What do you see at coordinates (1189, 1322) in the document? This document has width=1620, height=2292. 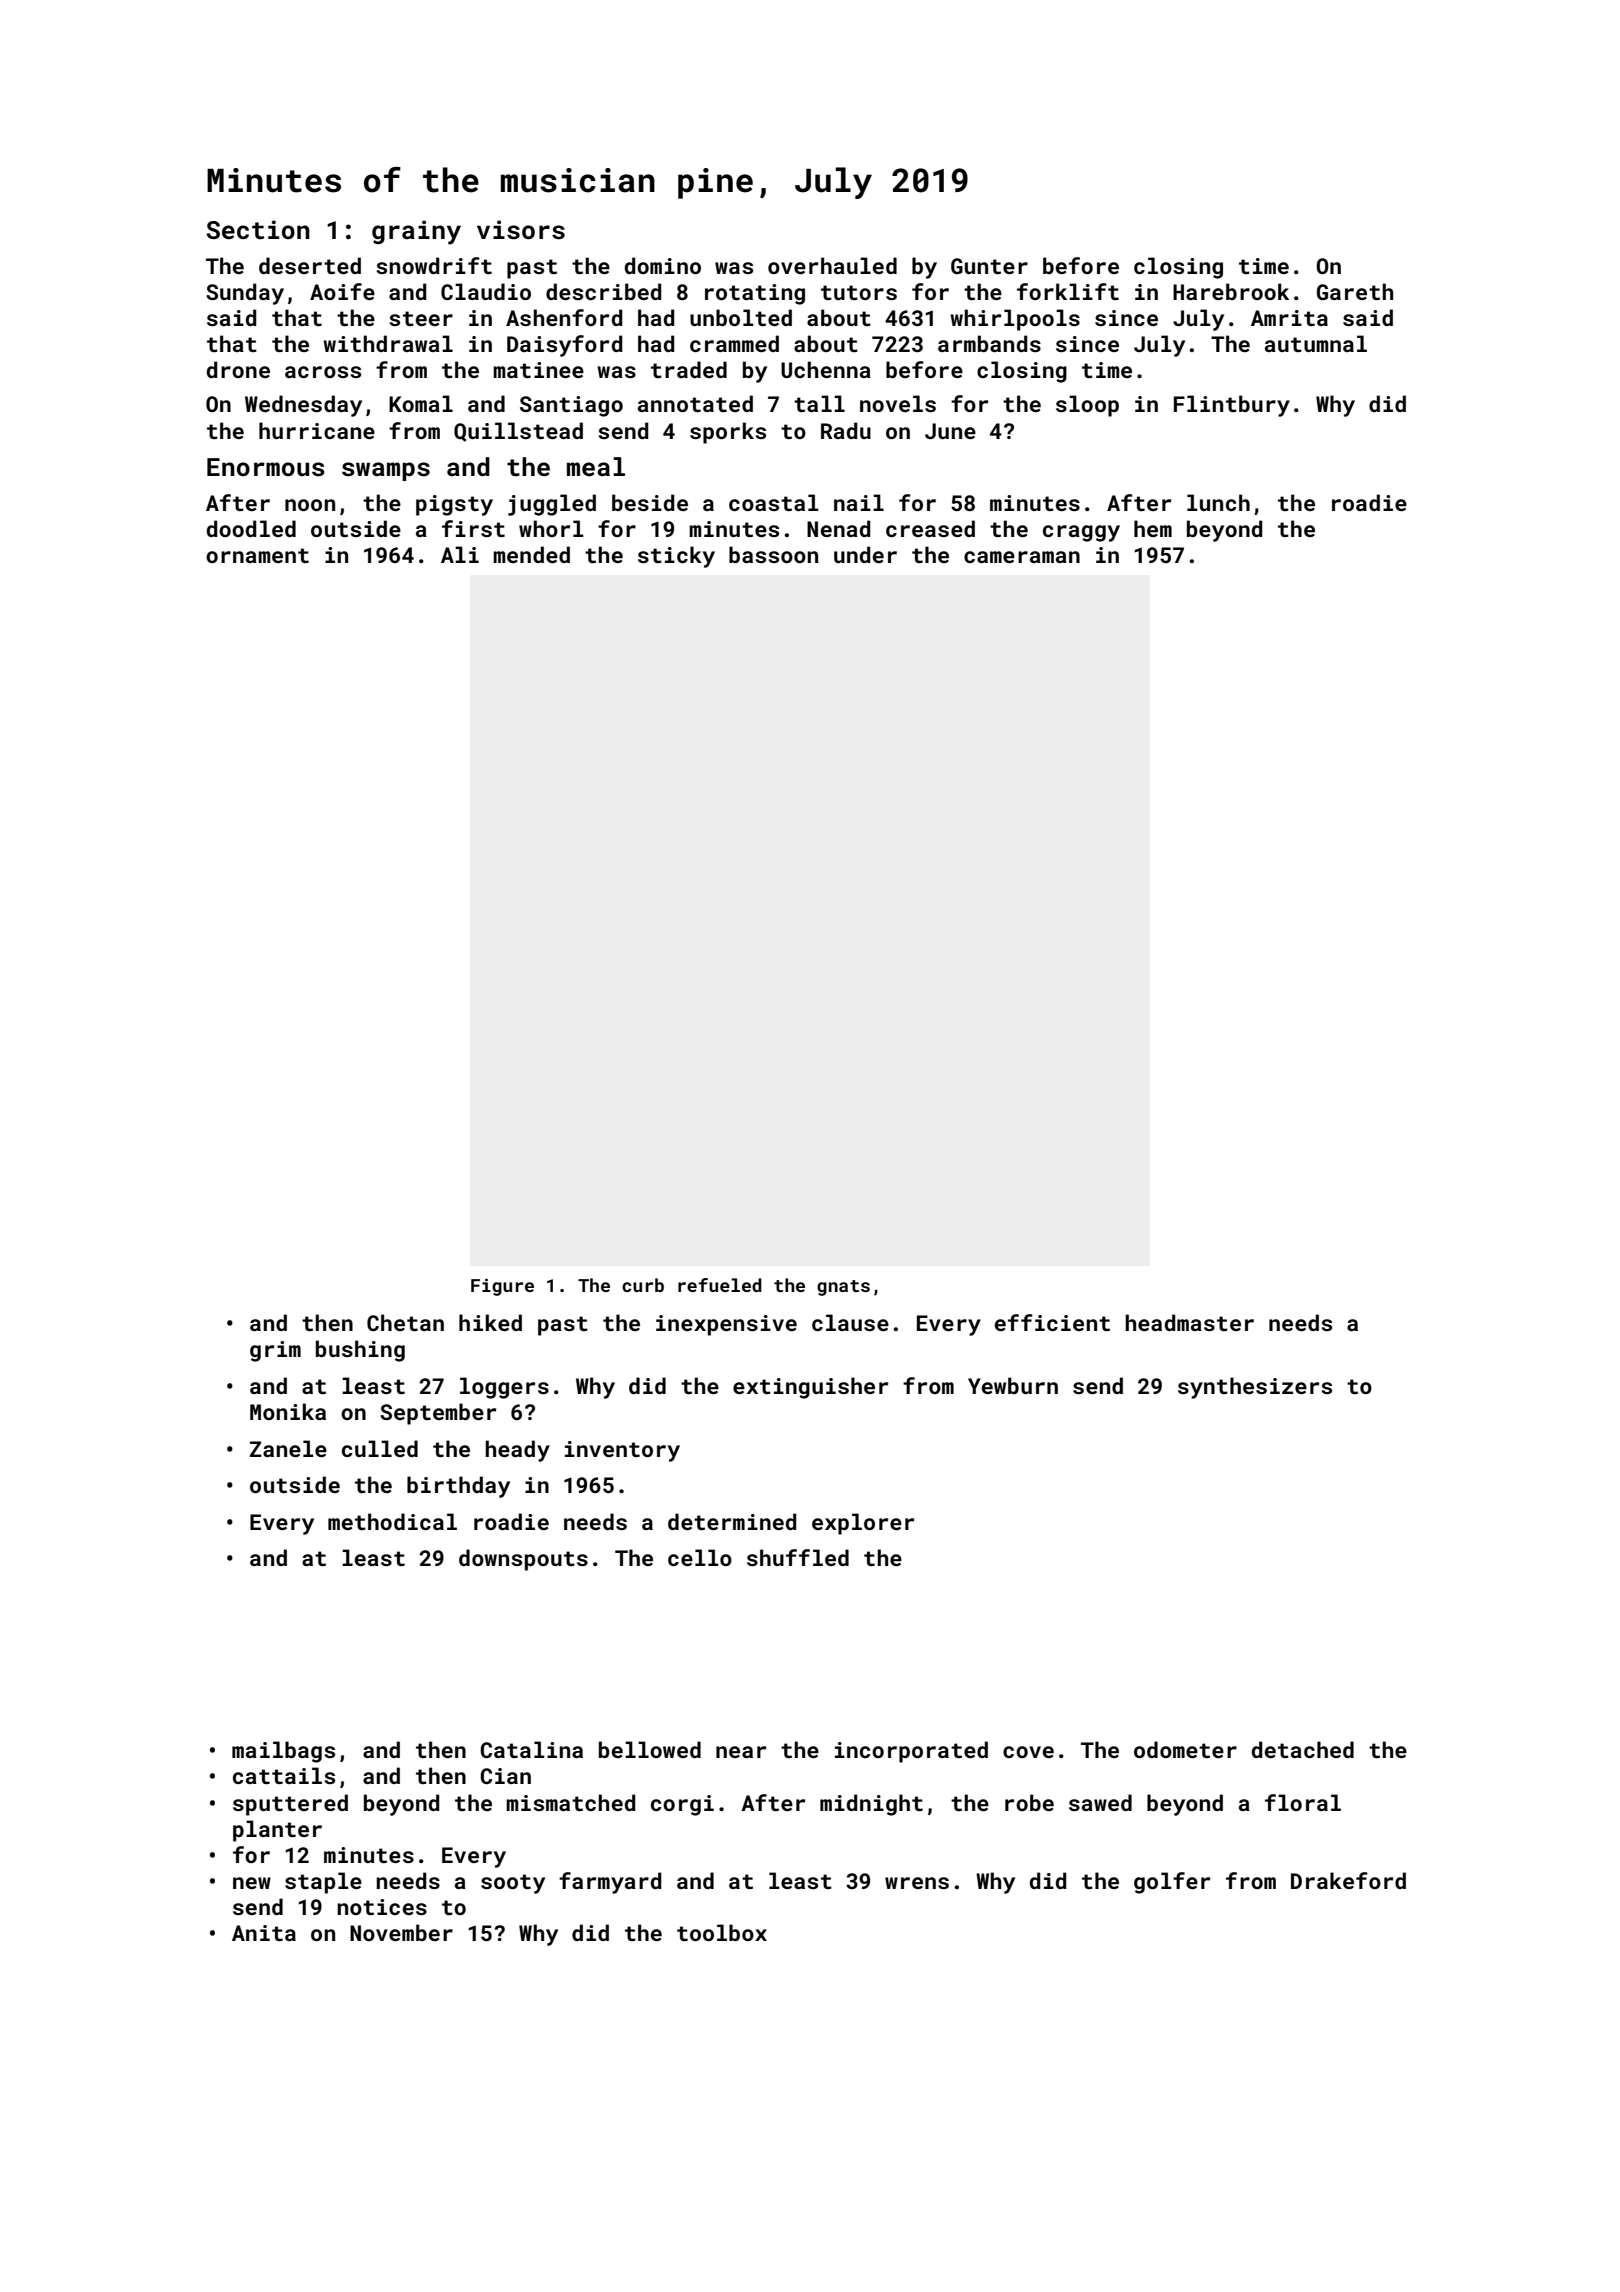 I see `headmaster` at bounding box center [1189, 1322].
